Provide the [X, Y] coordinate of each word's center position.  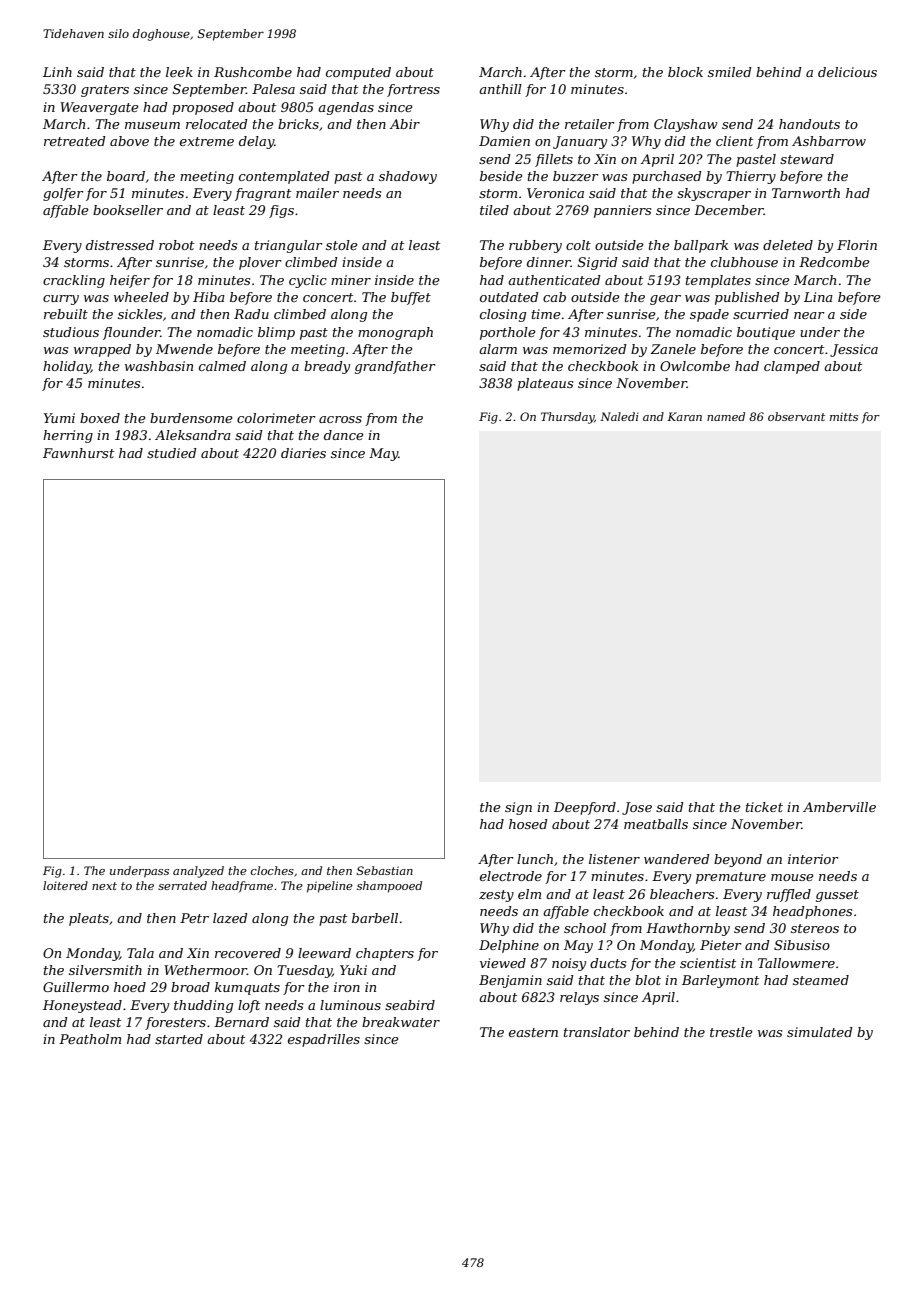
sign [518, 808]
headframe [242, 887]
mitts [844, 416]
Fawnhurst [78, 453]
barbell [375, 918]
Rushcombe [253, 72]
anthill [500, 89]
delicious [847, 72]
